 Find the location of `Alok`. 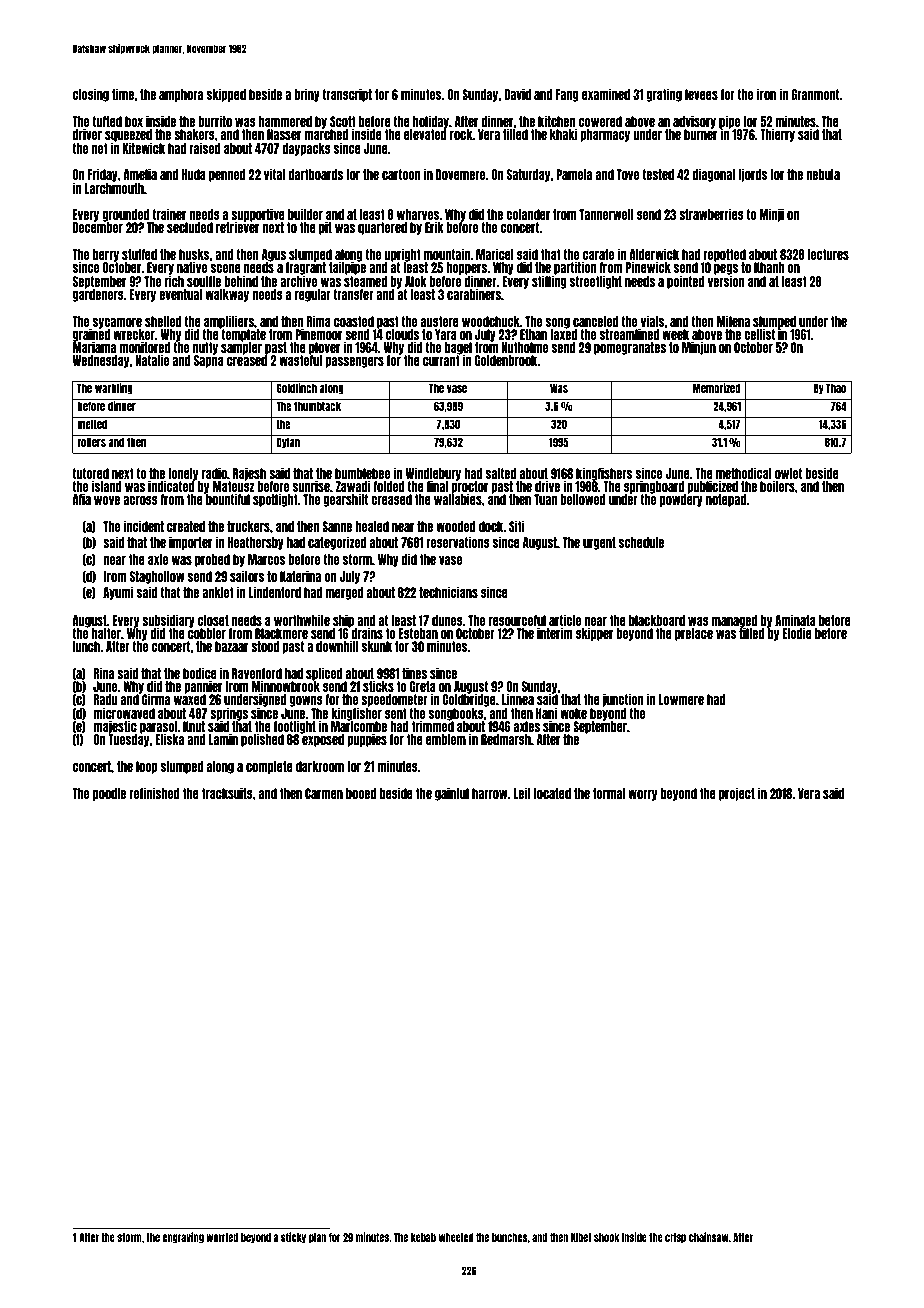

Alok is located at coordinates (416, 281).
